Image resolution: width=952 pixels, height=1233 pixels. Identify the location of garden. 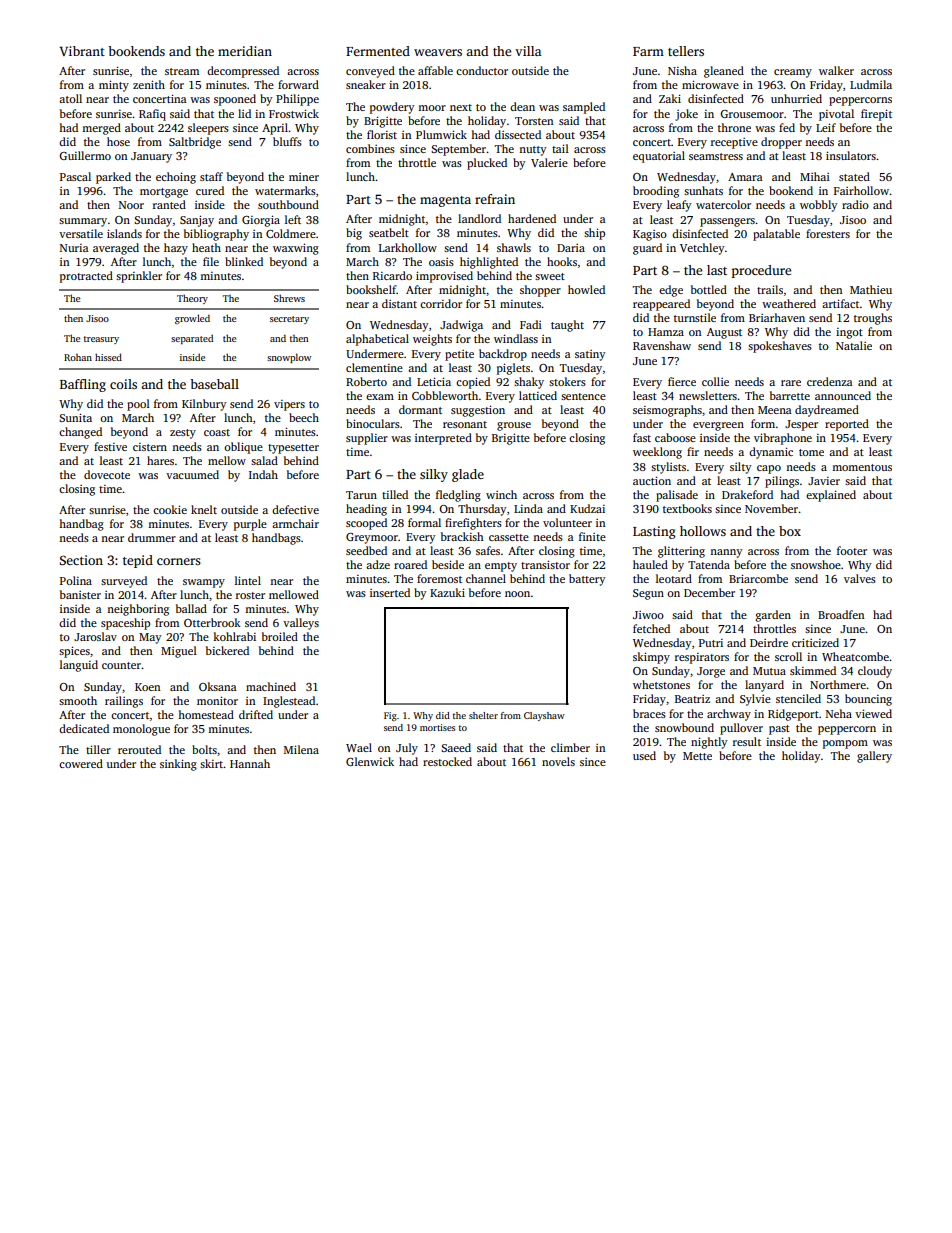
(773, 616).
